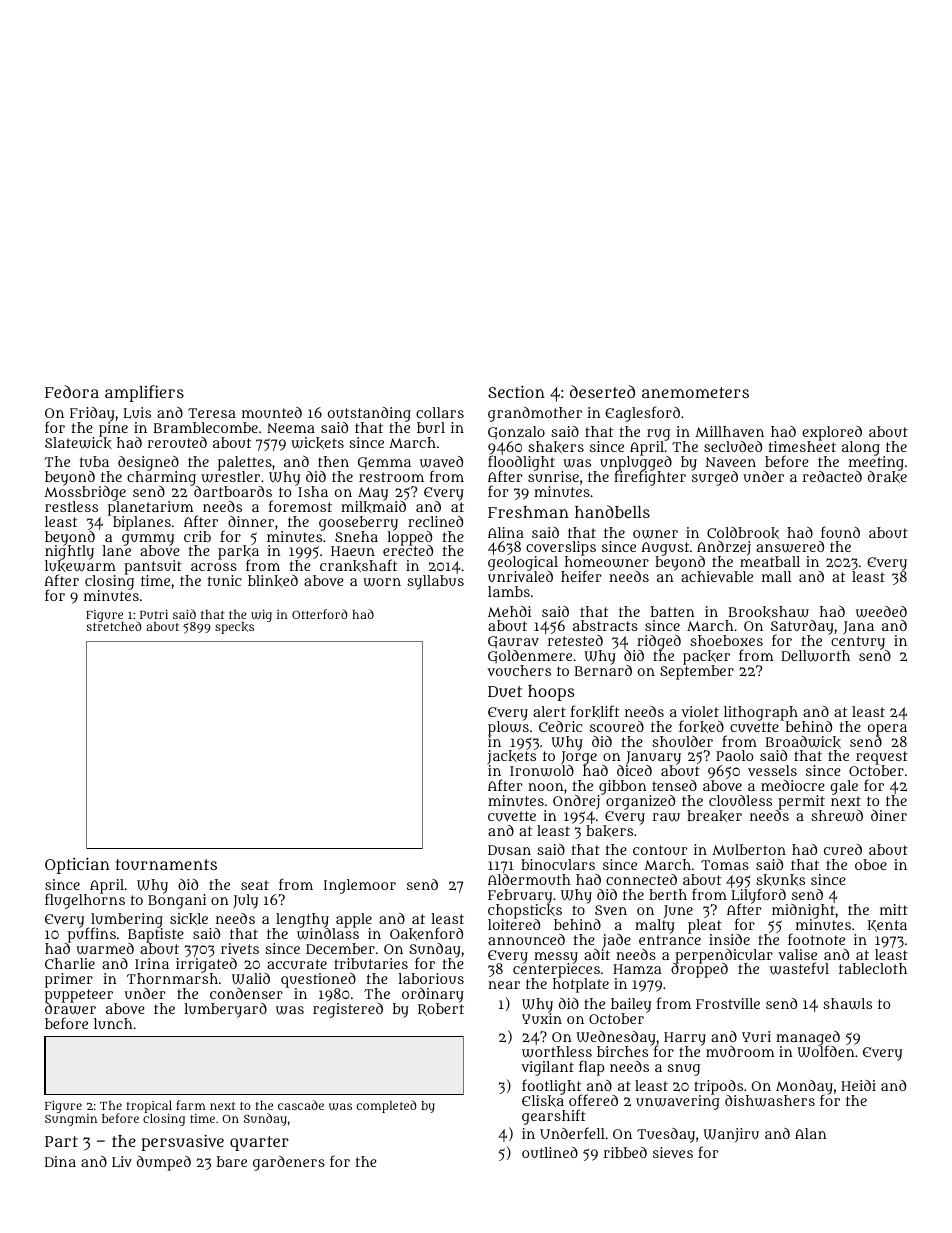  What do you see at coordinates (516, 391) in the document?
I see `Section` at bounding box center [516, 391].
